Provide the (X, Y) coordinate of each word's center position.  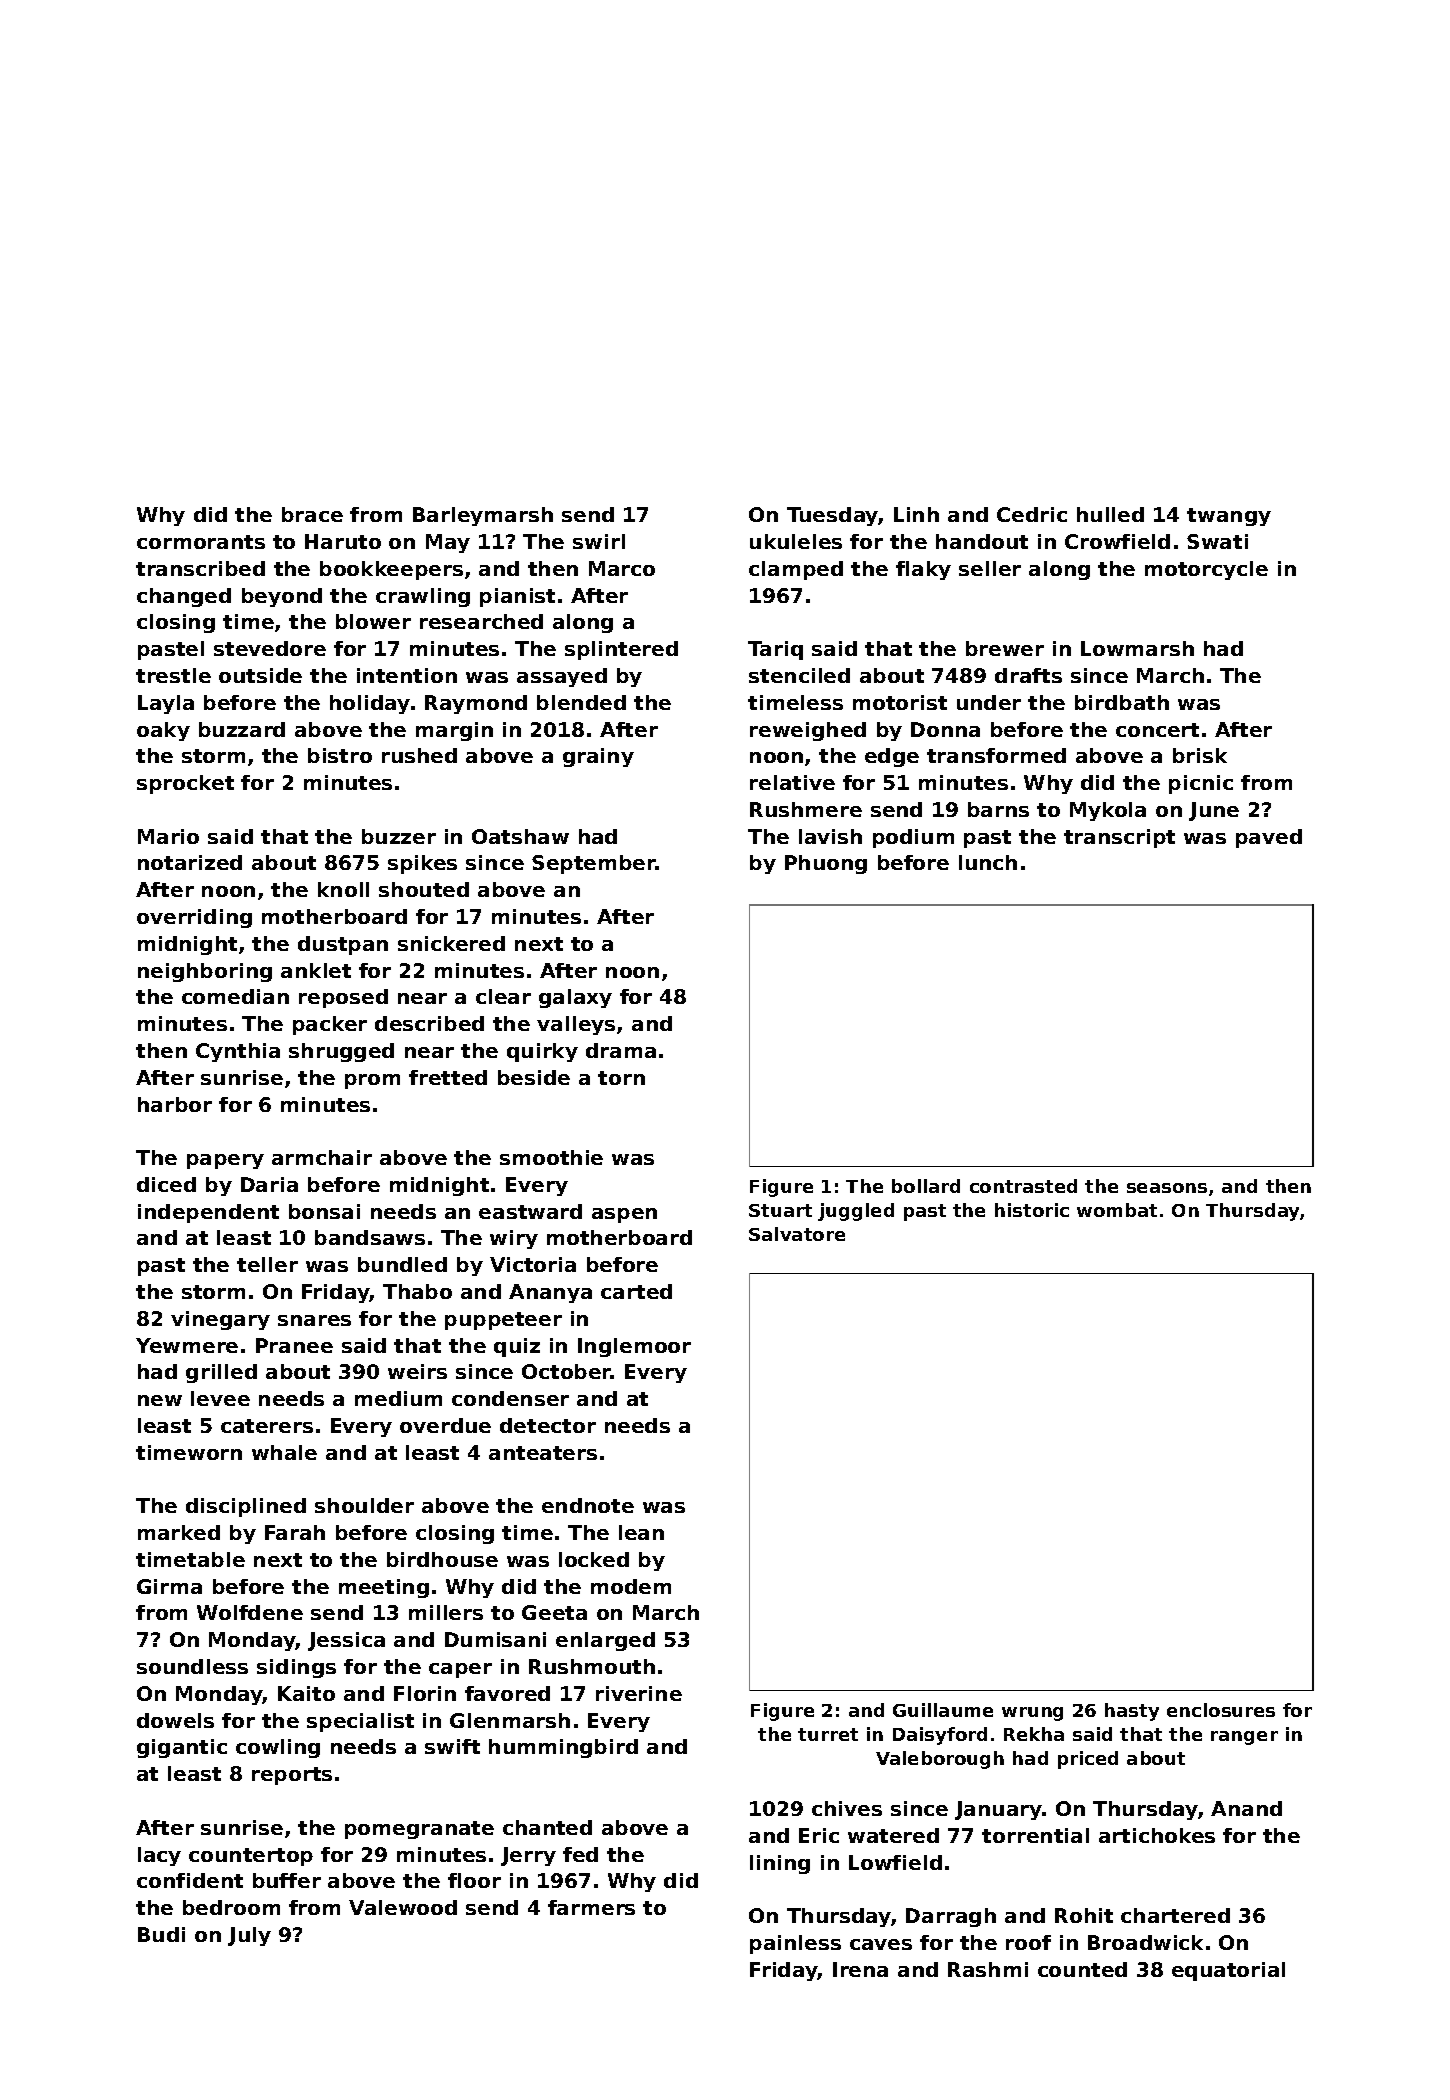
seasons (1167, 1188)
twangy (1229, 517)
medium (398, 1398)
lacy (159, 1856)
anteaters (543, 1453)
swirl (599, 541)
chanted (547, 1827)
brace (312, 514)
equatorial (1228, 1971)
